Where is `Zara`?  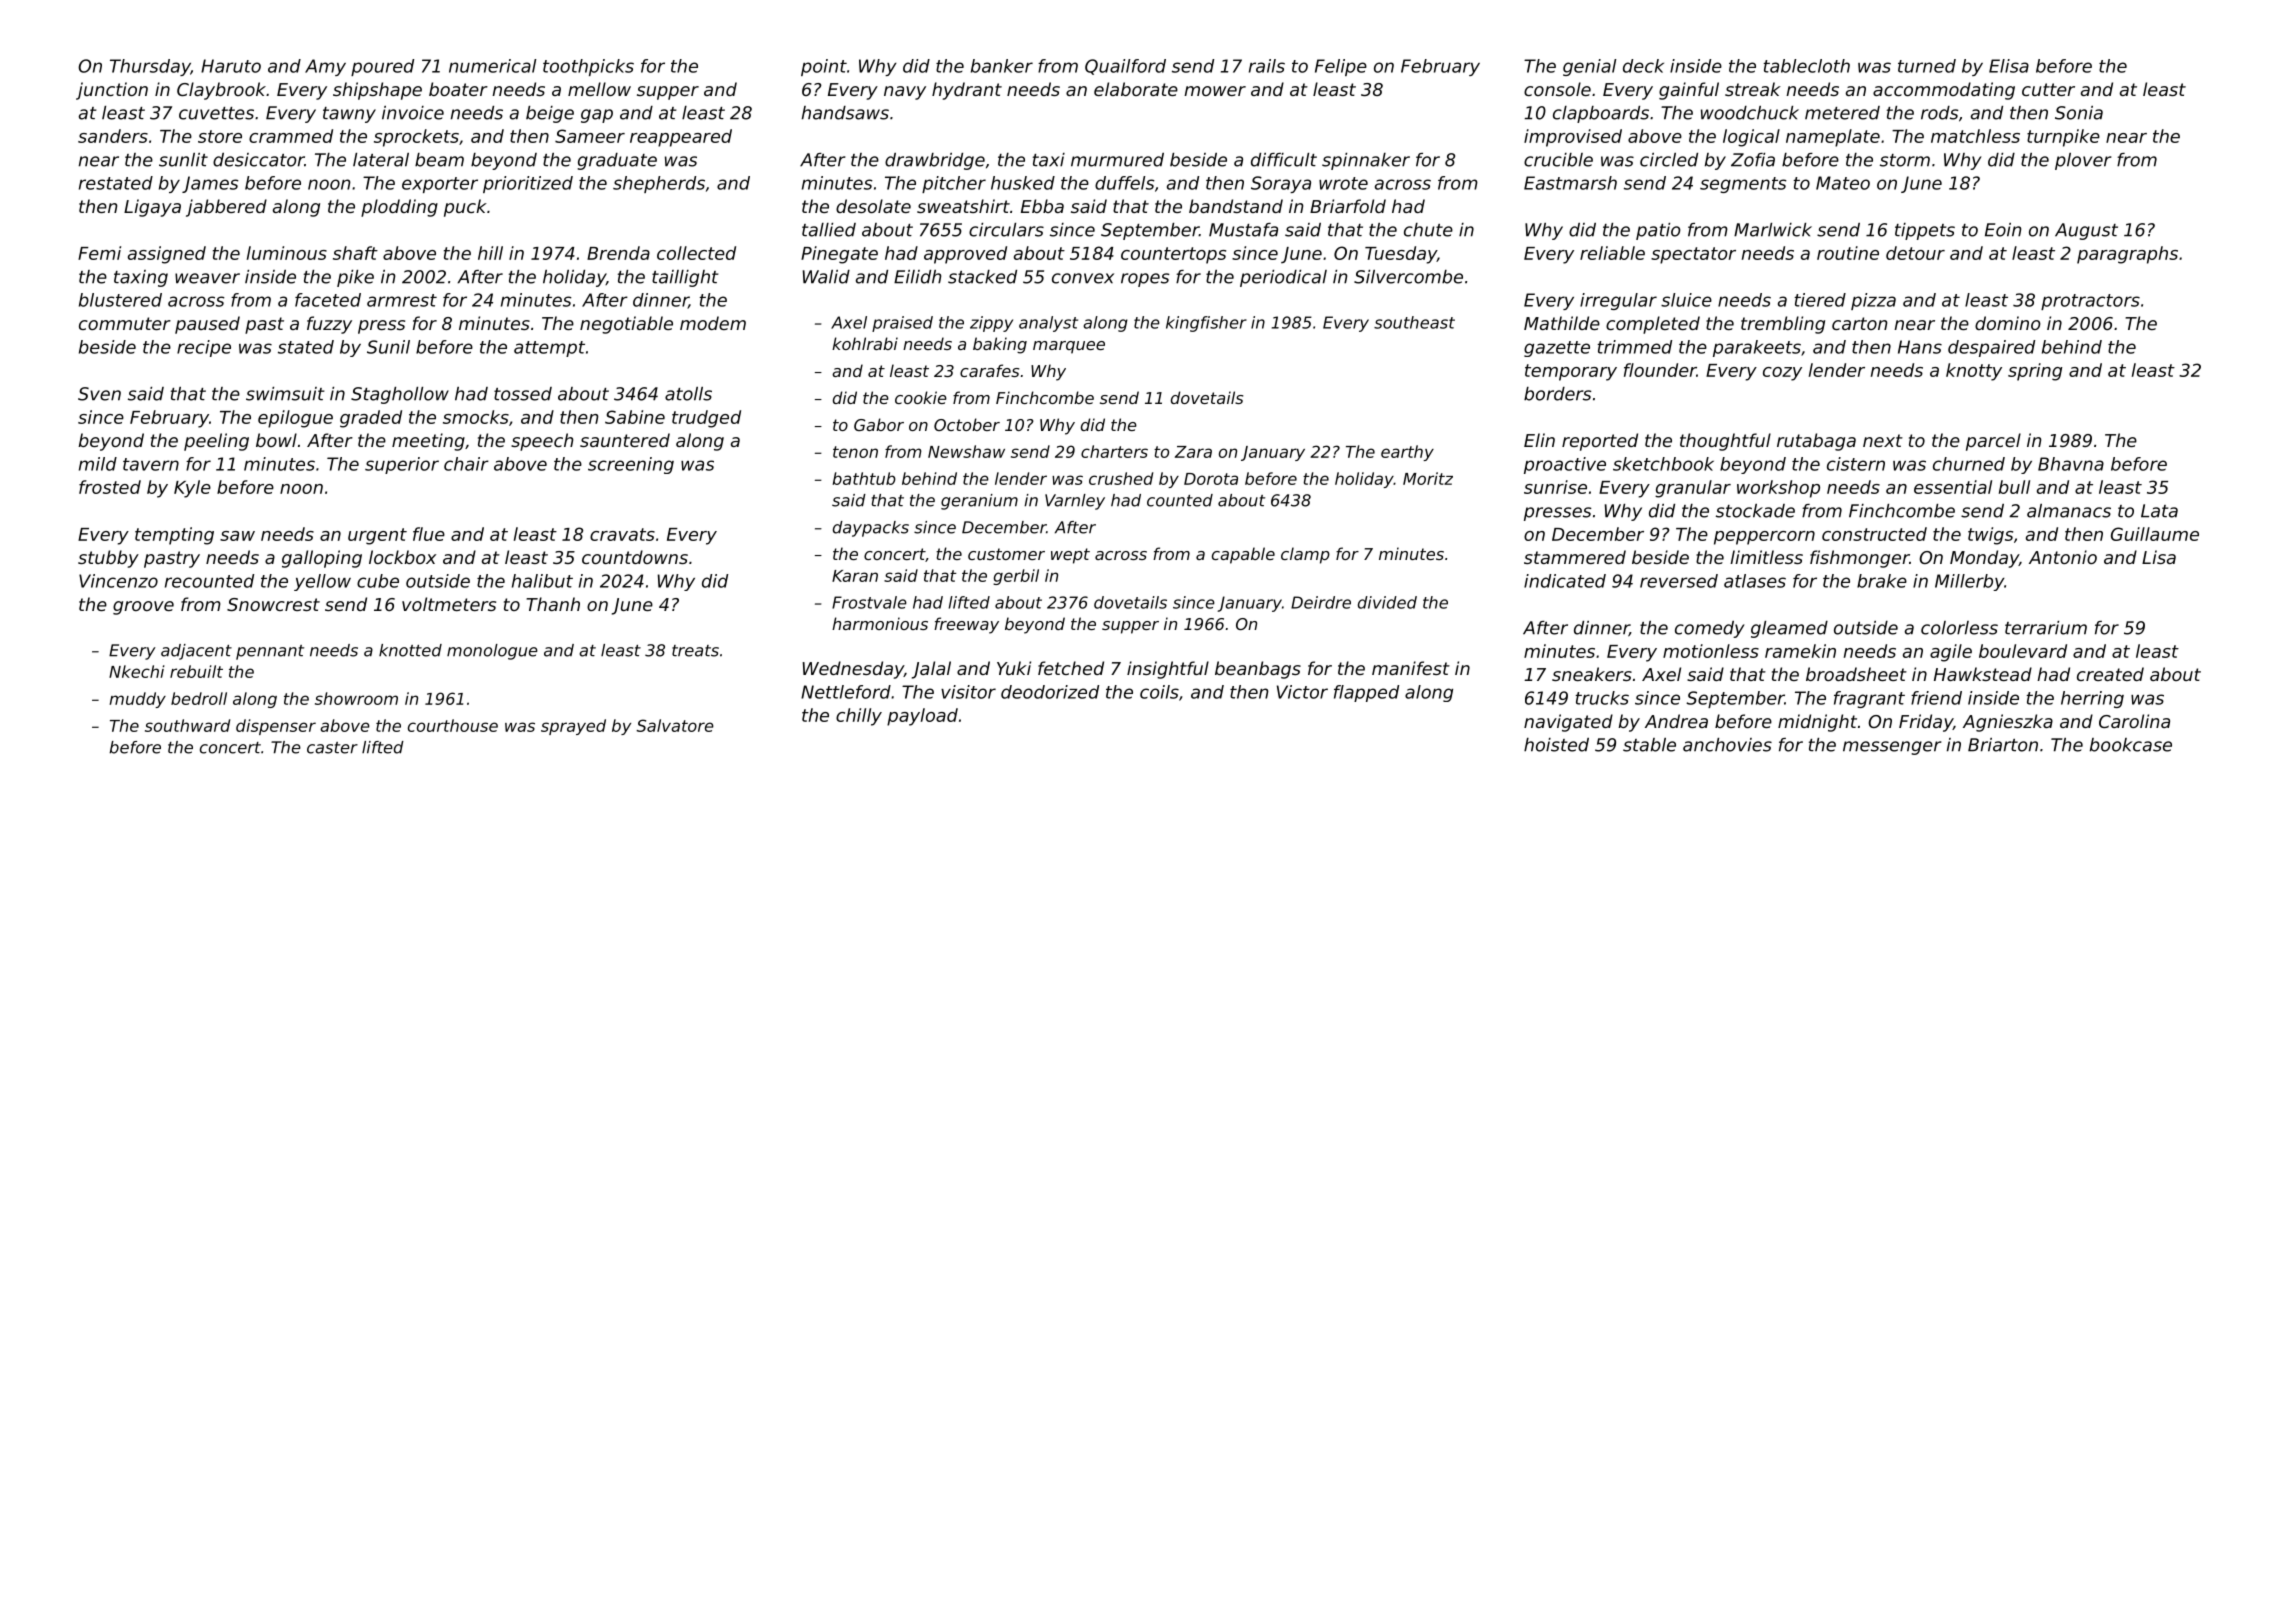
Zara is located at coordinates (1193, 452).
